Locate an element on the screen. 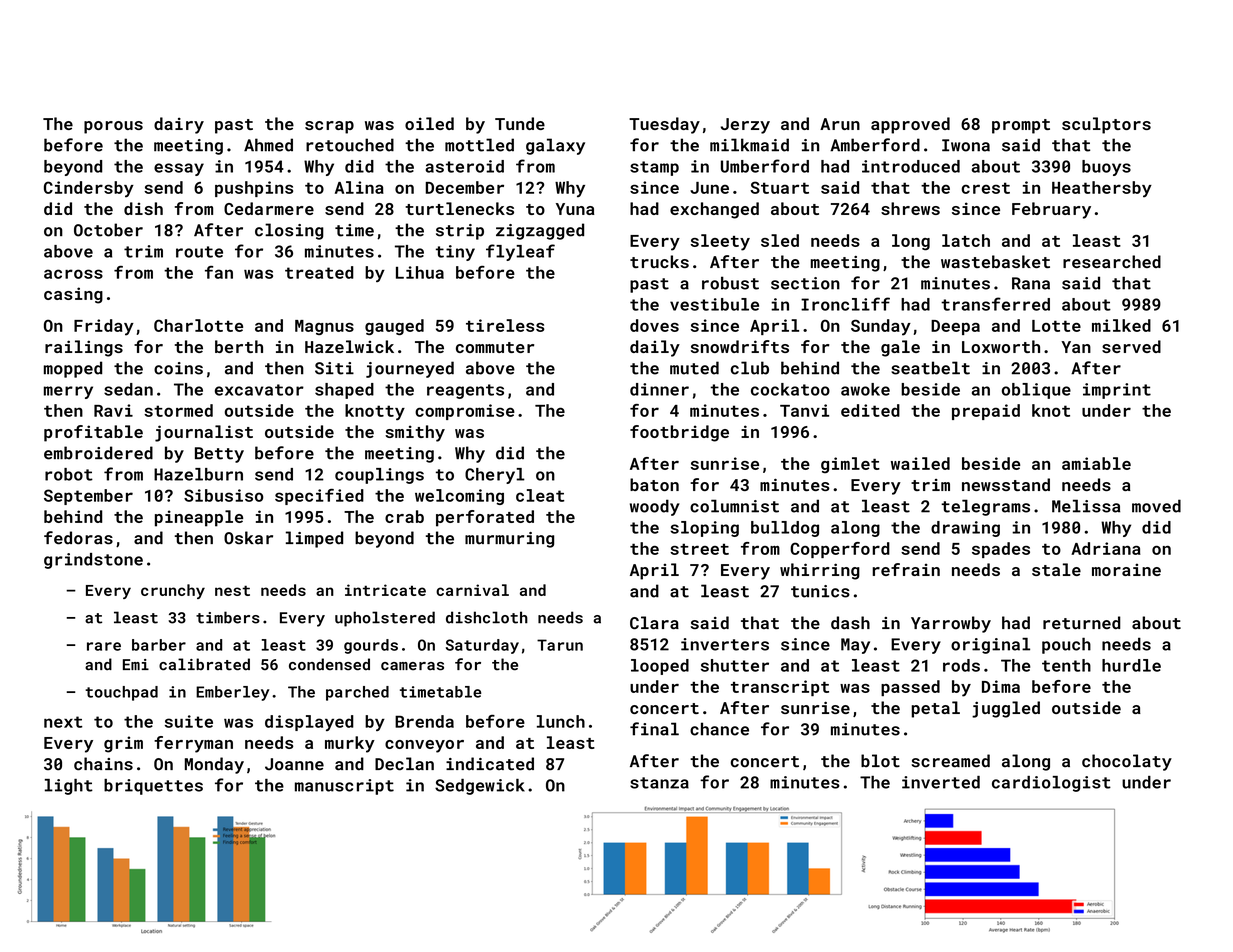 This screenshot has width=1233, height=952. manuscript is located at coordinates (344, 787).
